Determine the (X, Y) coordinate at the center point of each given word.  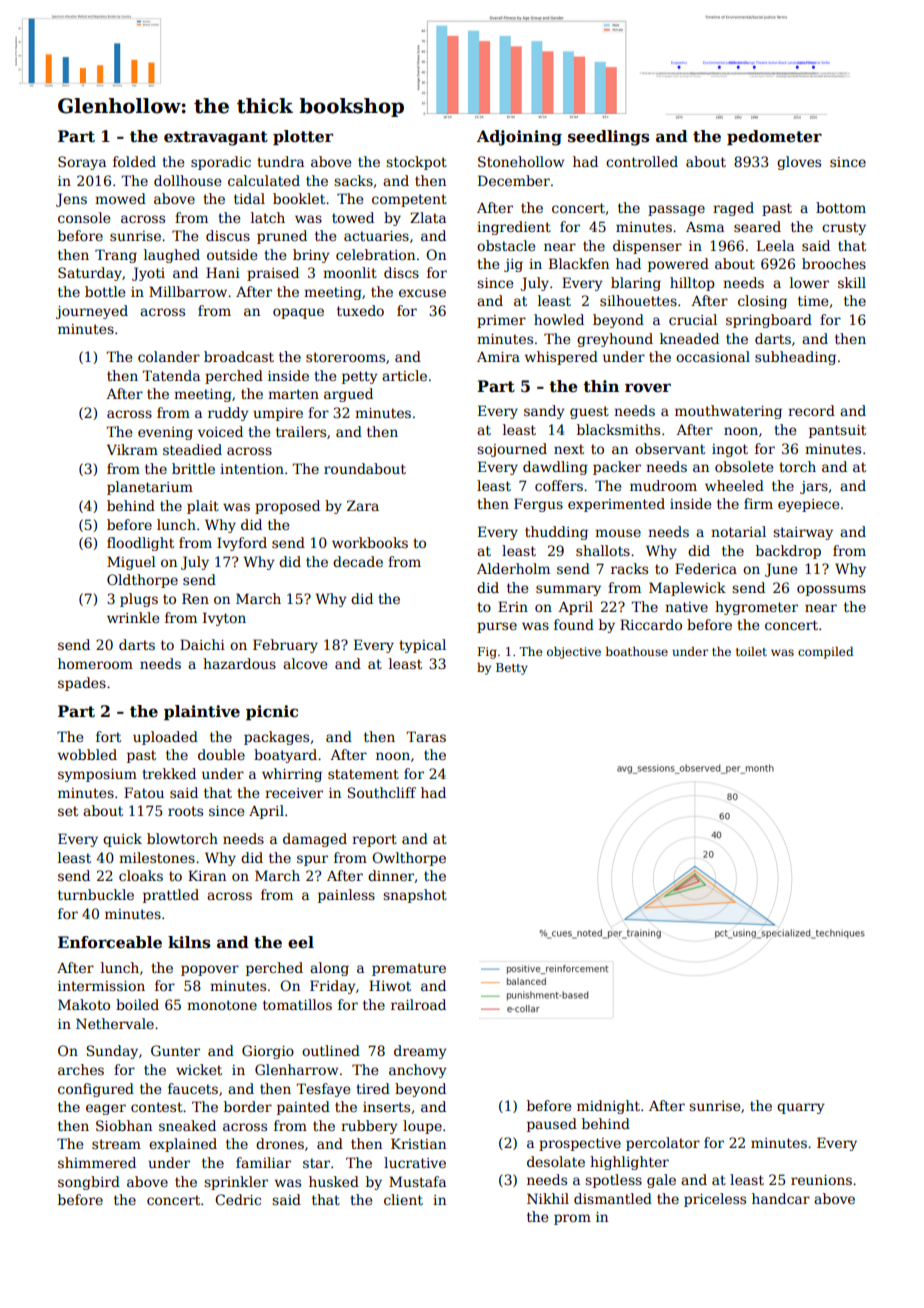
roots (185, 811)
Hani (223, 272)
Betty (512, 669)
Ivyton (224, 619)
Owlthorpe (409, 859)
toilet (751, 651)
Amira (498, 357)
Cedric (238, 1199)
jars (814, 487)
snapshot (415, 896)
